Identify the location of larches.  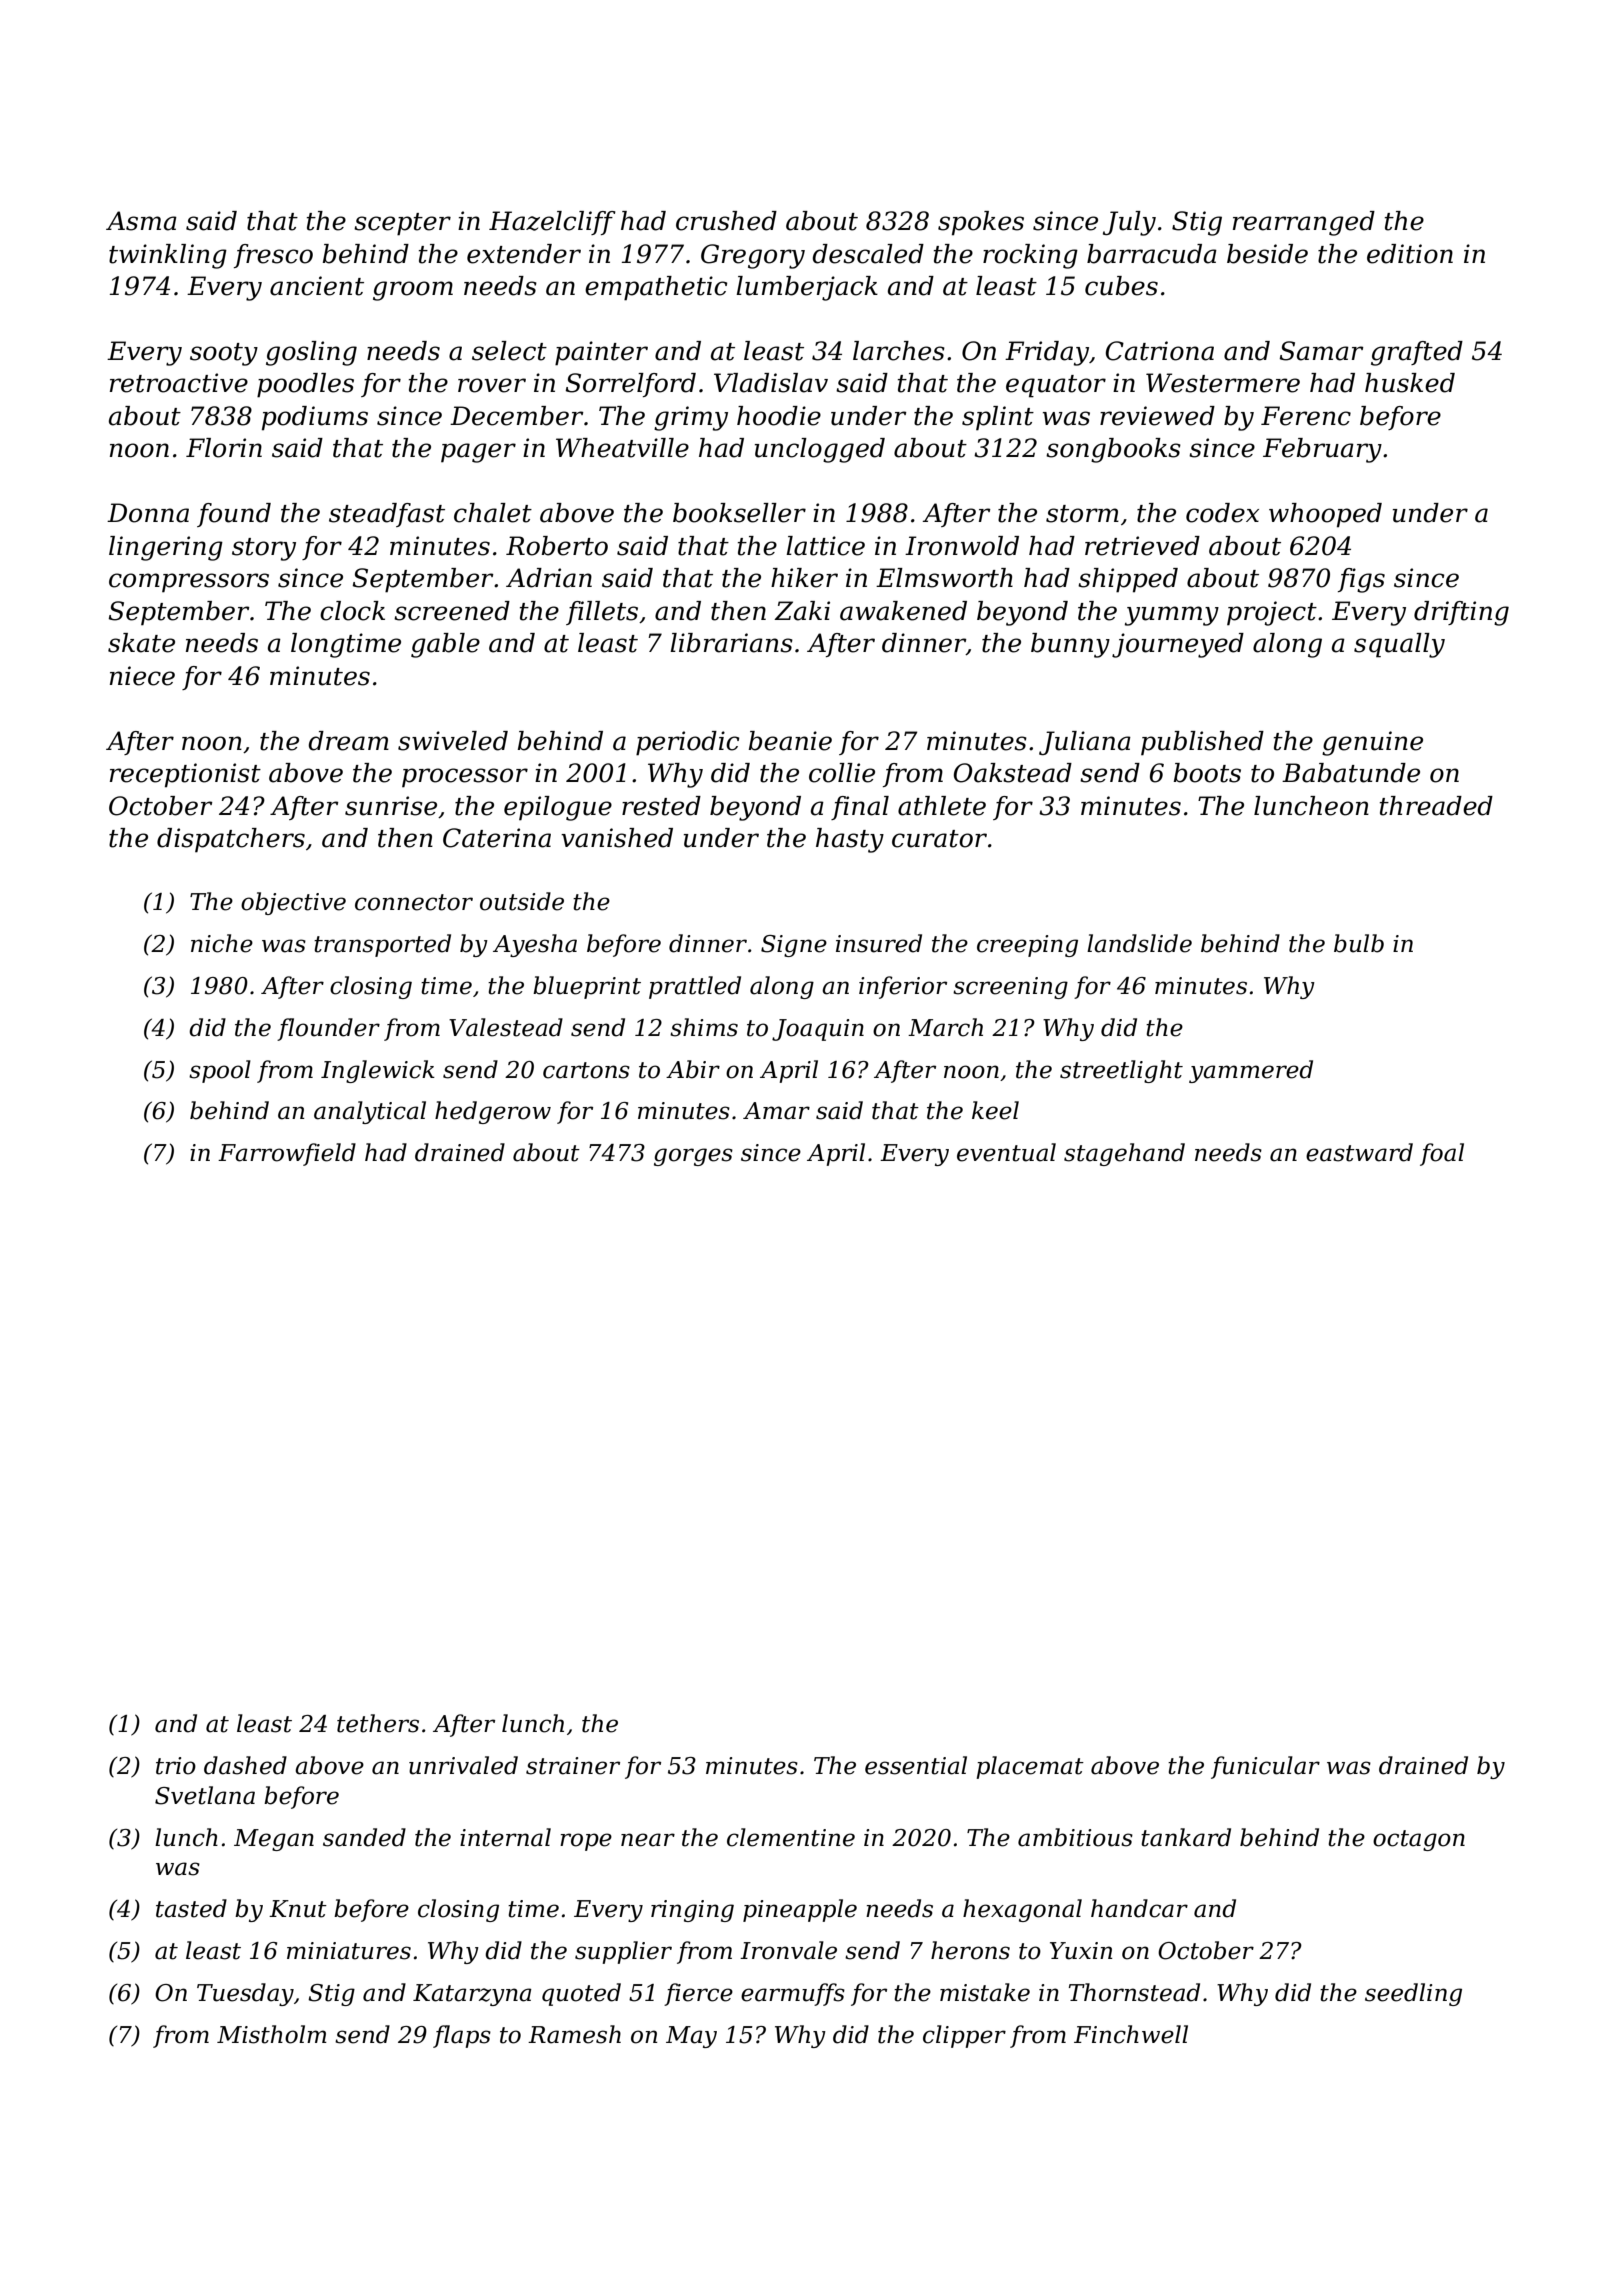
(899, 351).
